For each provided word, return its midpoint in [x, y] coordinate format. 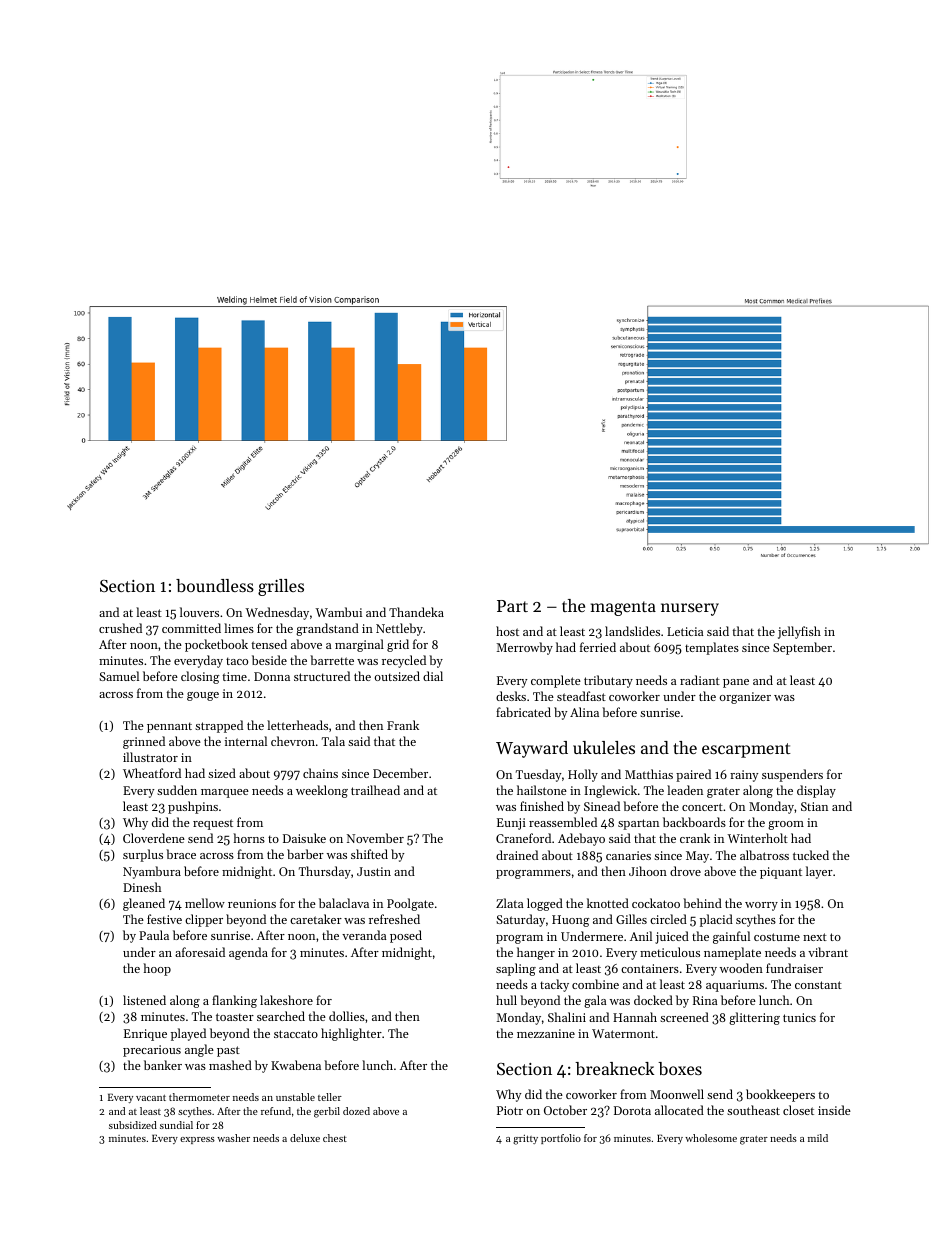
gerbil [327, 1112]
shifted [369, 854]
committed [191, 628]
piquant [781, 873]
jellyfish [799, 632]
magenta [623, 608]
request [213, 824]
